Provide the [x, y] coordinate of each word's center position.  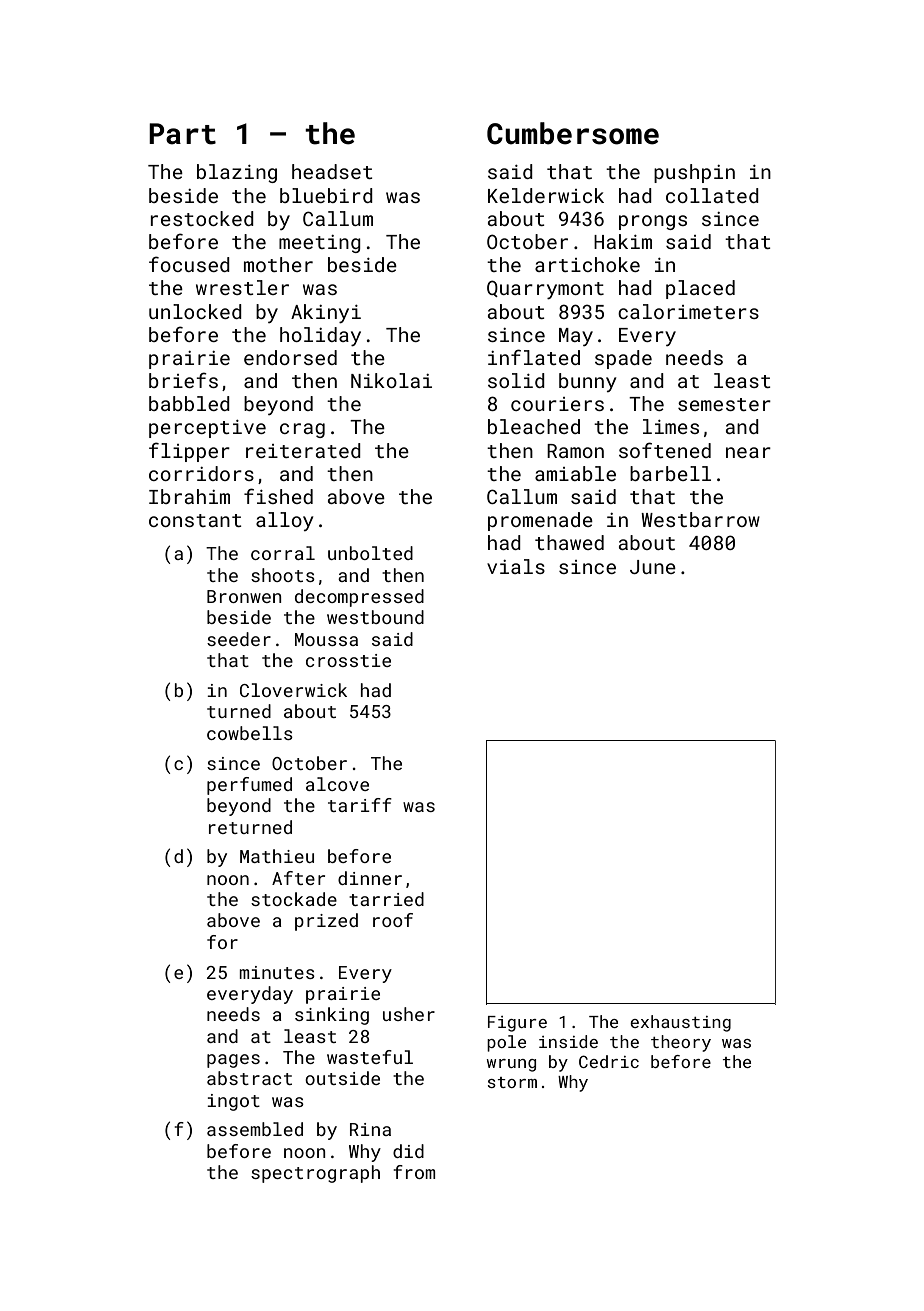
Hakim [623, 241]
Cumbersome [573, 133]
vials [516, 566]
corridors [201, 473]
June [653, 567]
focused [189, 264]
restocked [202, 218]
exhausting [680, 1023]
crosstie [348, 660]
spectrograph [315, 1174]
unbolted [370, 553]
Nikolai [391, 380]
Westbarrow [700, 519]
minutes [277, 972]
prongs [653, 222]
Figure [517, 1024]
